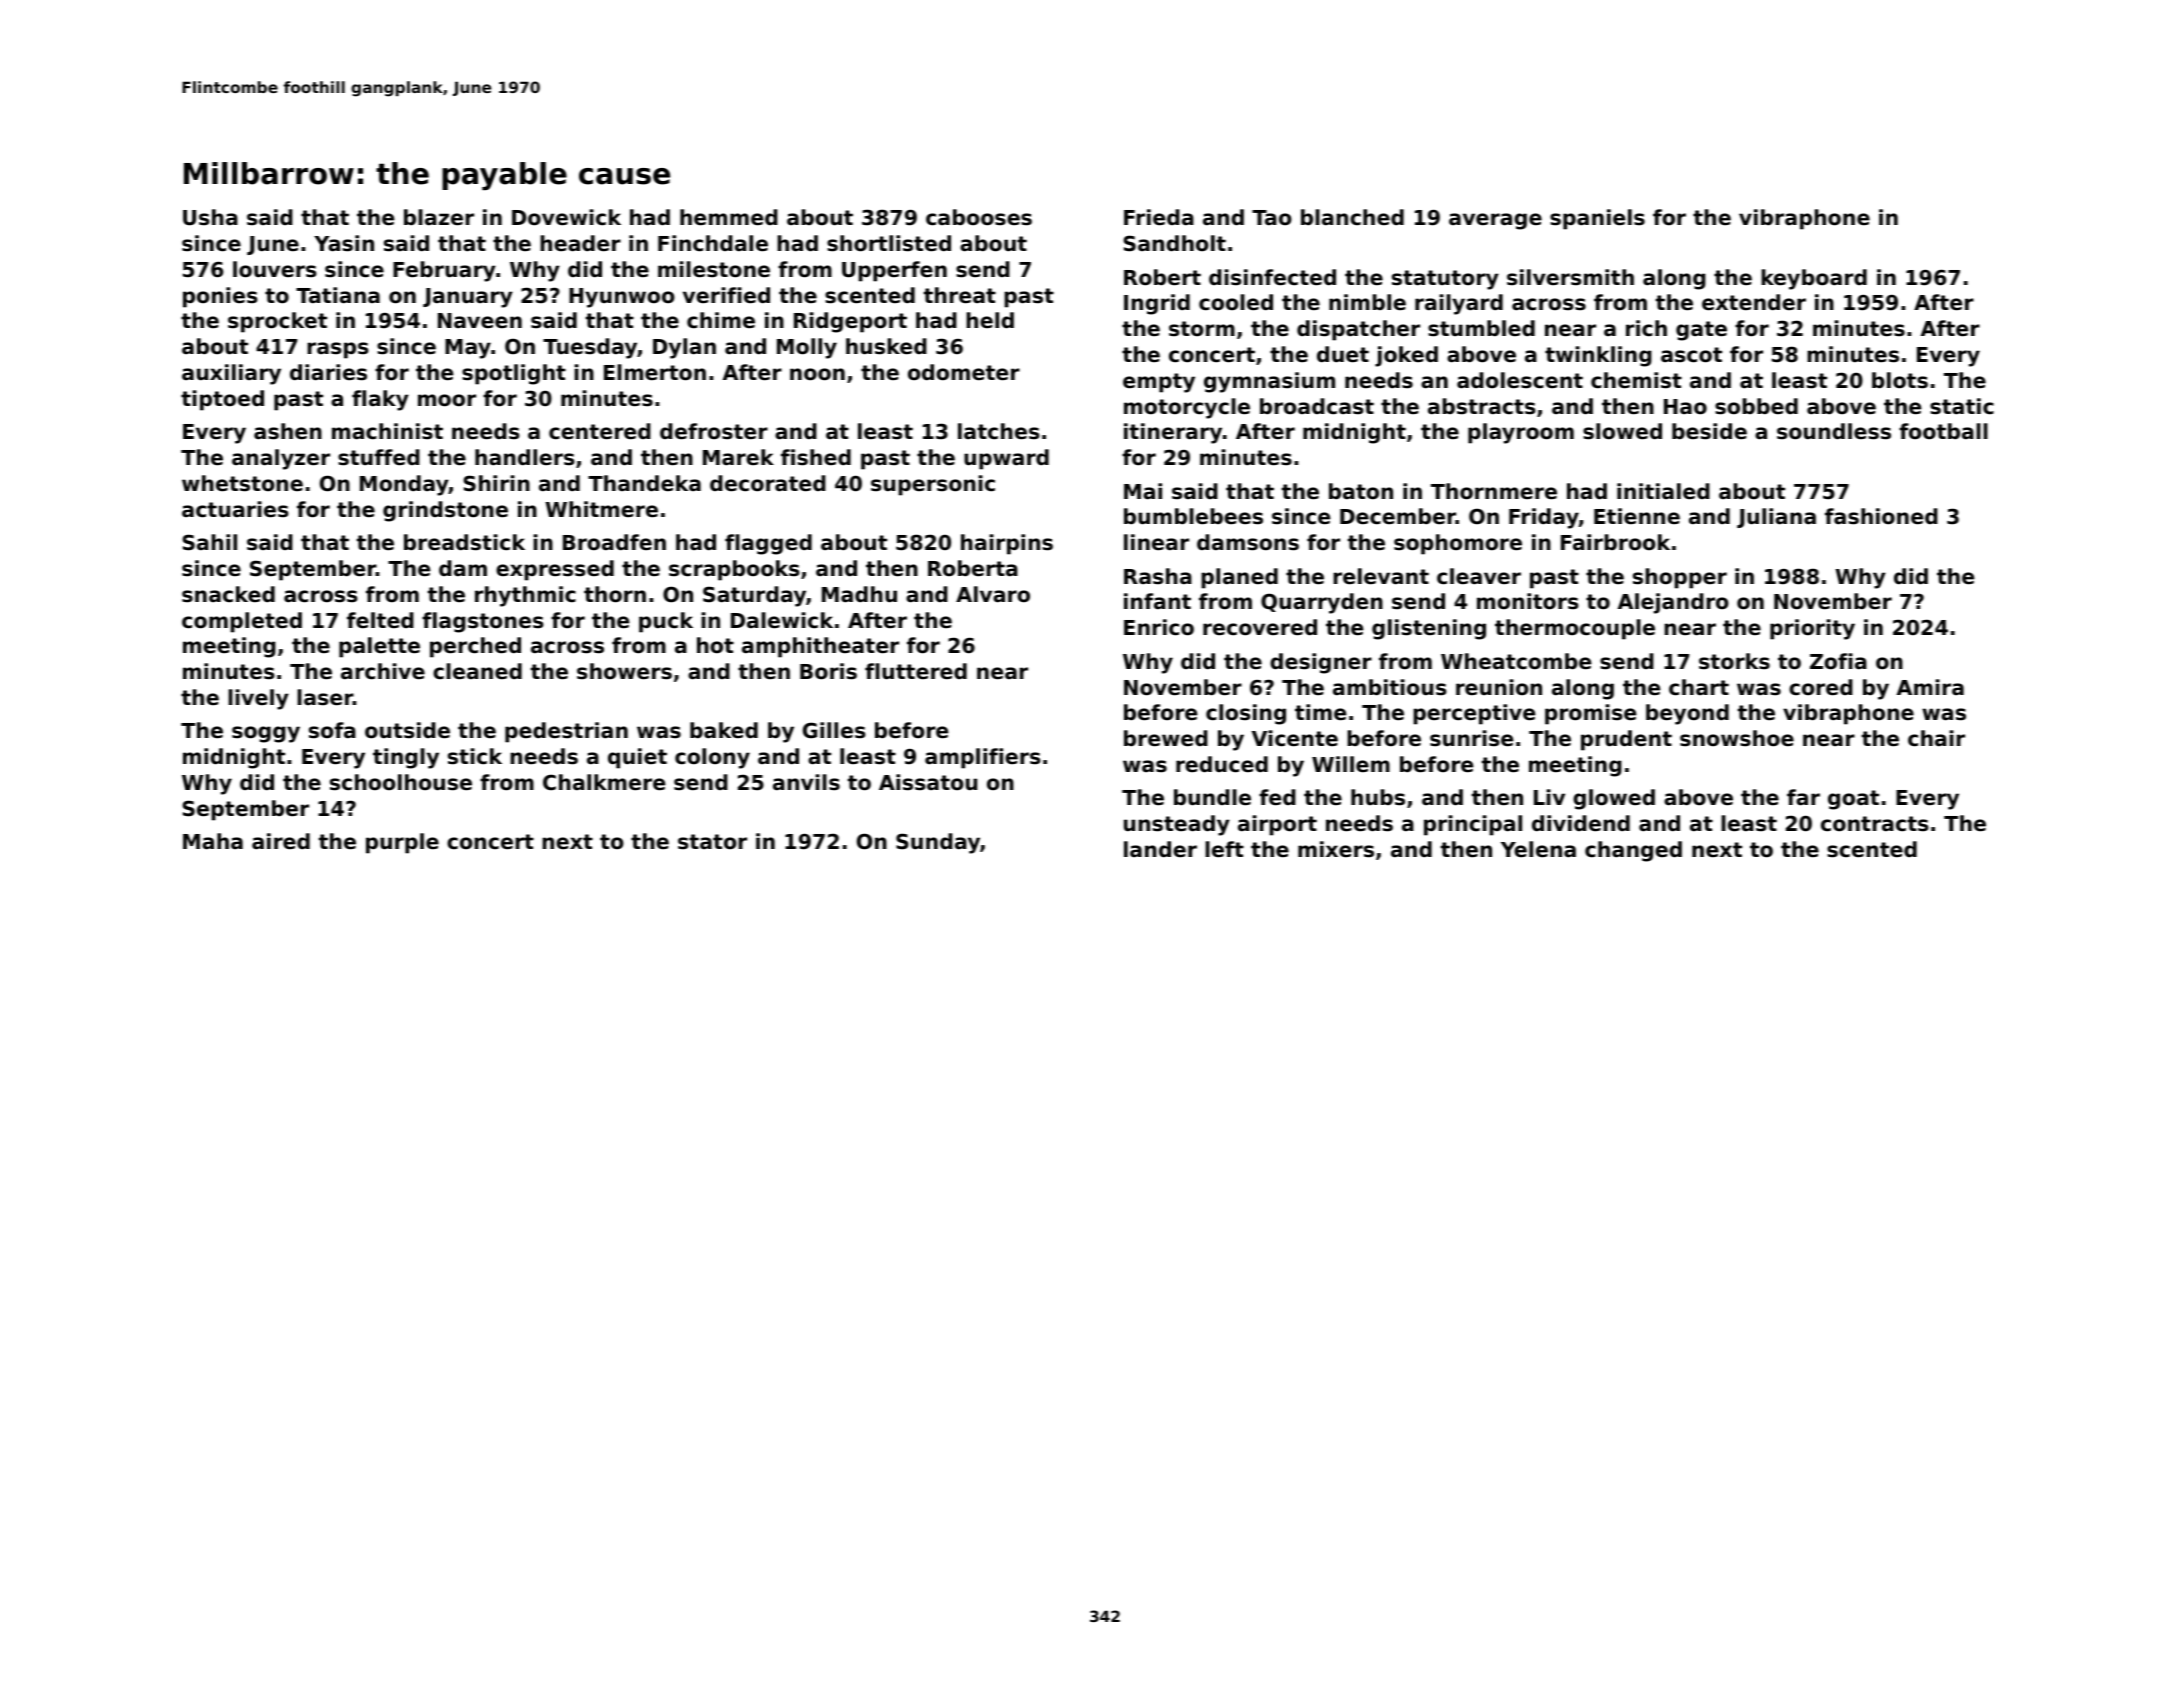 The height and width of the screenshot is (1683, 2178). Describe the element at coordinates (222, 400) in the screenshot. I see `tiptoed` at that location.
